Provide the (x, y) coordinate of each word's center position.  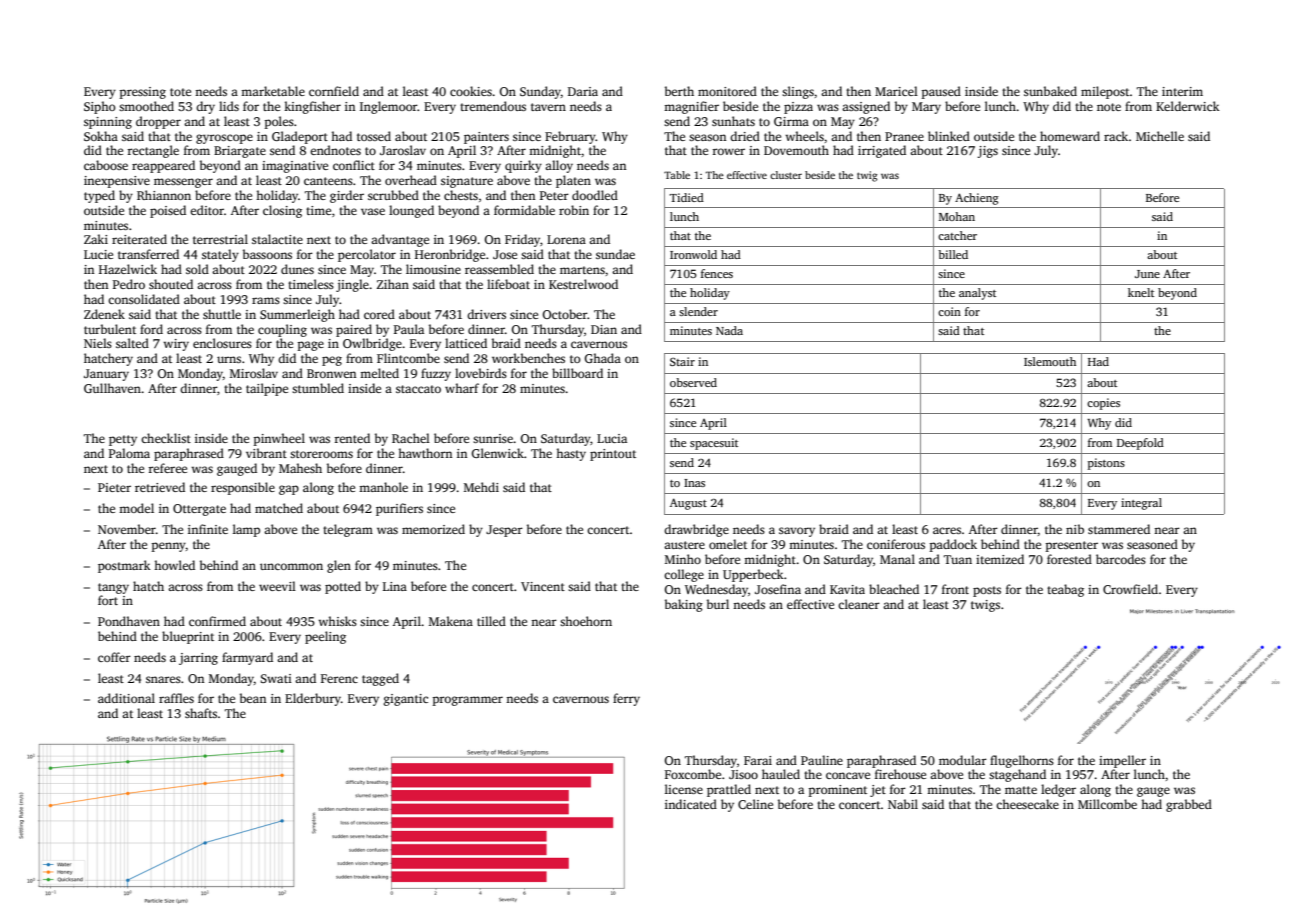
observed (693, 382)
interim (1182, 91)
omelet (728, 544)
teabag (1065, 590)
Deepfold (1140, 444)
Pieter (114, 487)
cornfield (334, 91)
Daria (583, 91)
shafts (201, 713)
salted (132, 343)
